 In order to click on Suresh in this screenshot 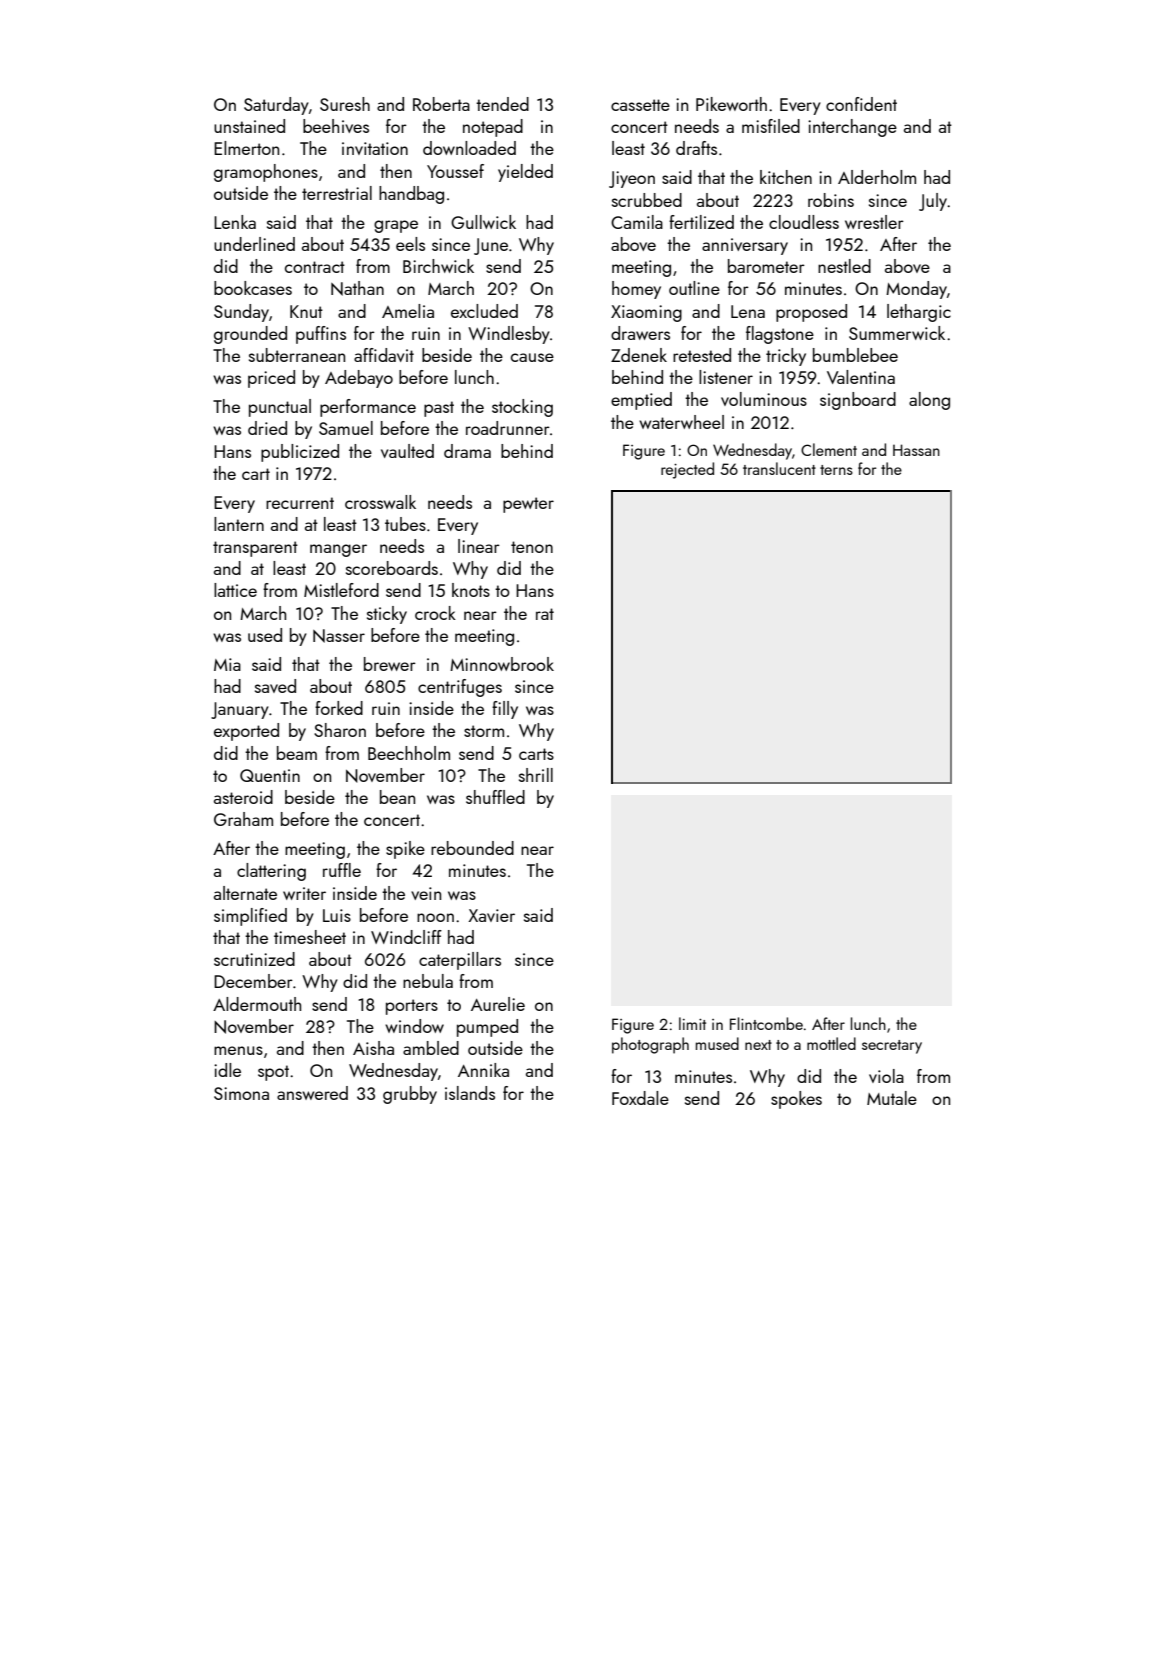, I will do `click(345, 104)`.
